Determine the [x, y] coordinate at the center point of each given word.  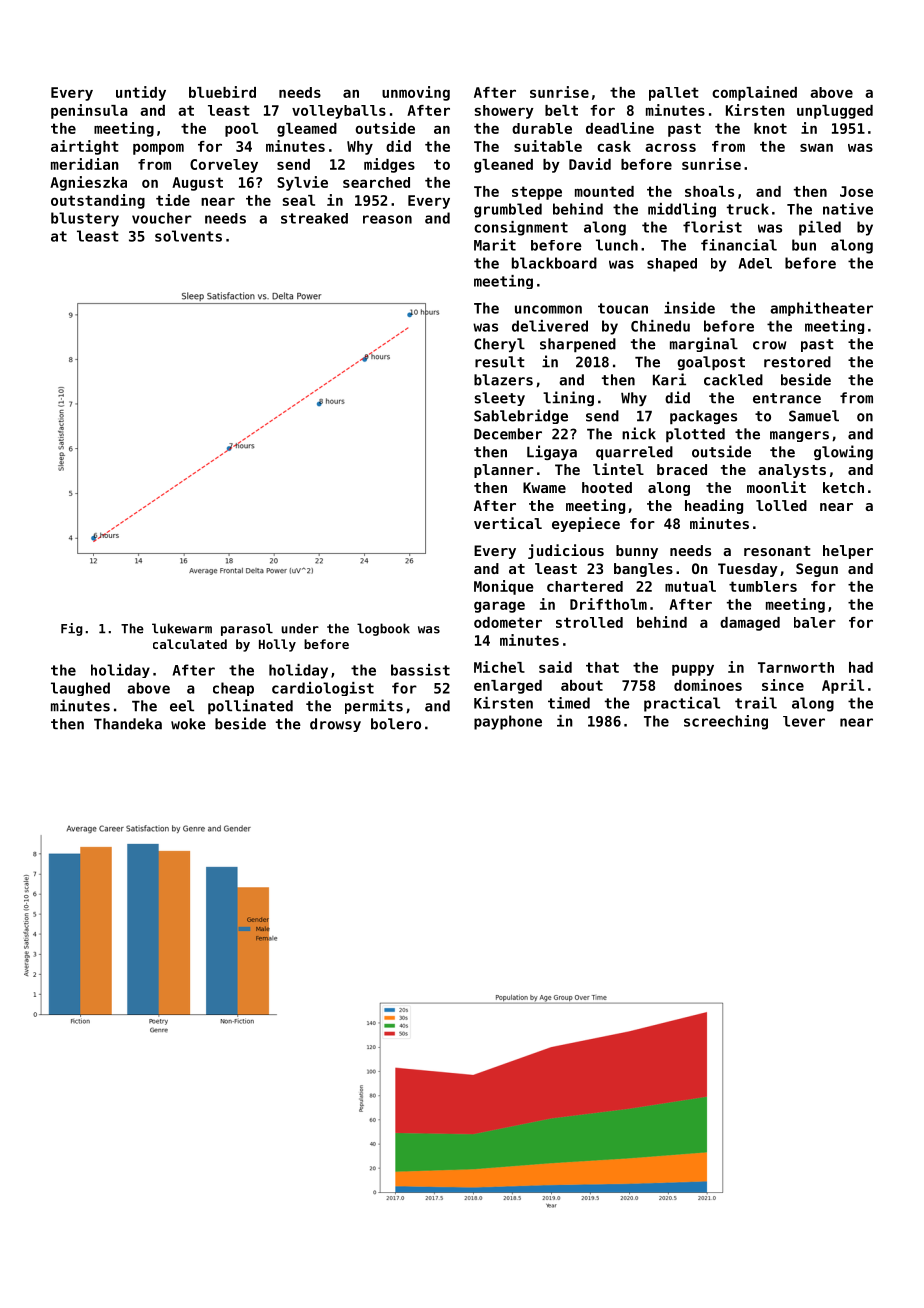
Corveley [224, 166]
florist [712, 227]
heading [714, 506]
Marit [495, 245]
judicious [566, 551]
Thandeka [128, 724]
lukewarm [182, 628]
